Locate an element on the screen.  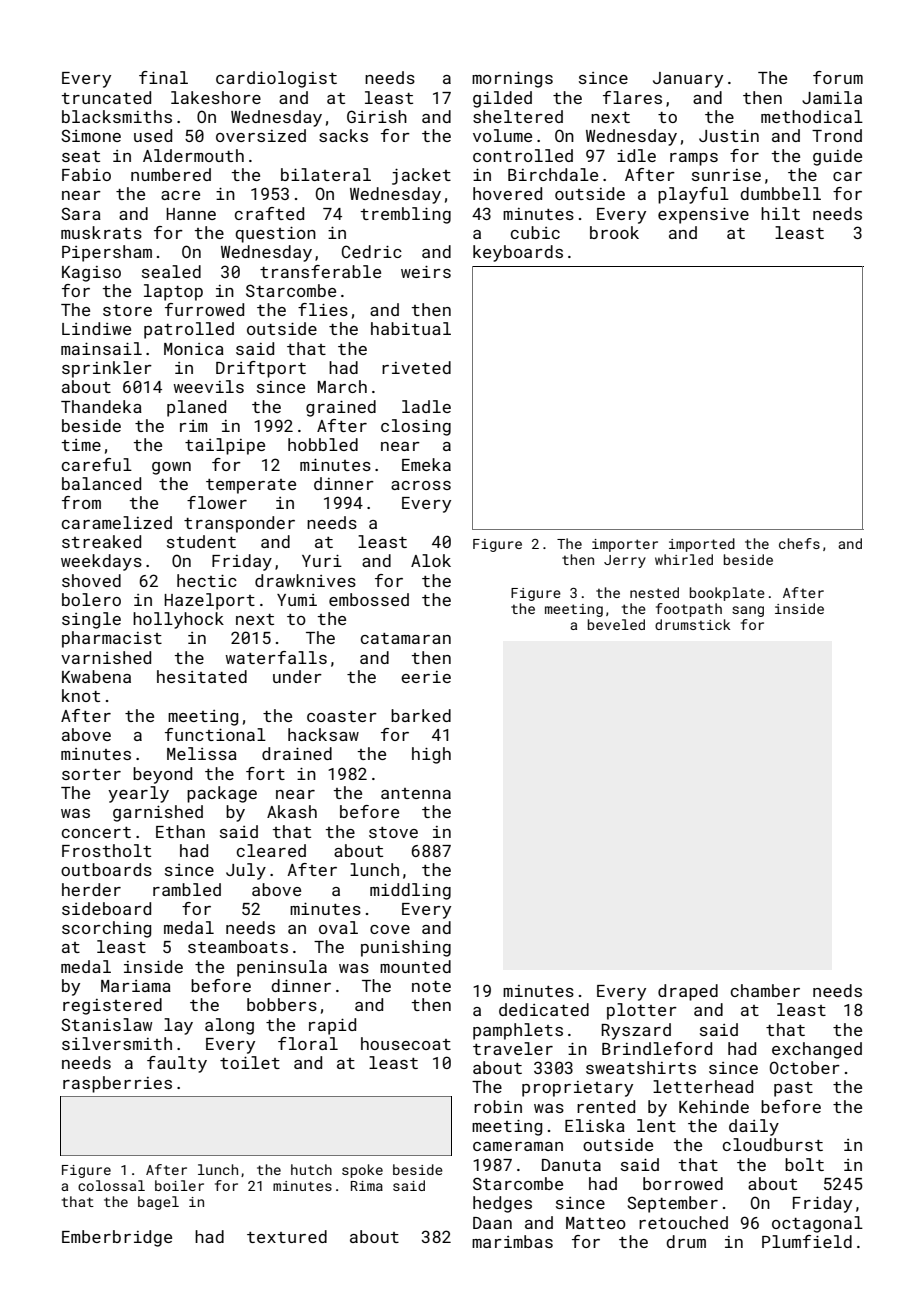
dedicated is located at coordinates (544, 1009).
